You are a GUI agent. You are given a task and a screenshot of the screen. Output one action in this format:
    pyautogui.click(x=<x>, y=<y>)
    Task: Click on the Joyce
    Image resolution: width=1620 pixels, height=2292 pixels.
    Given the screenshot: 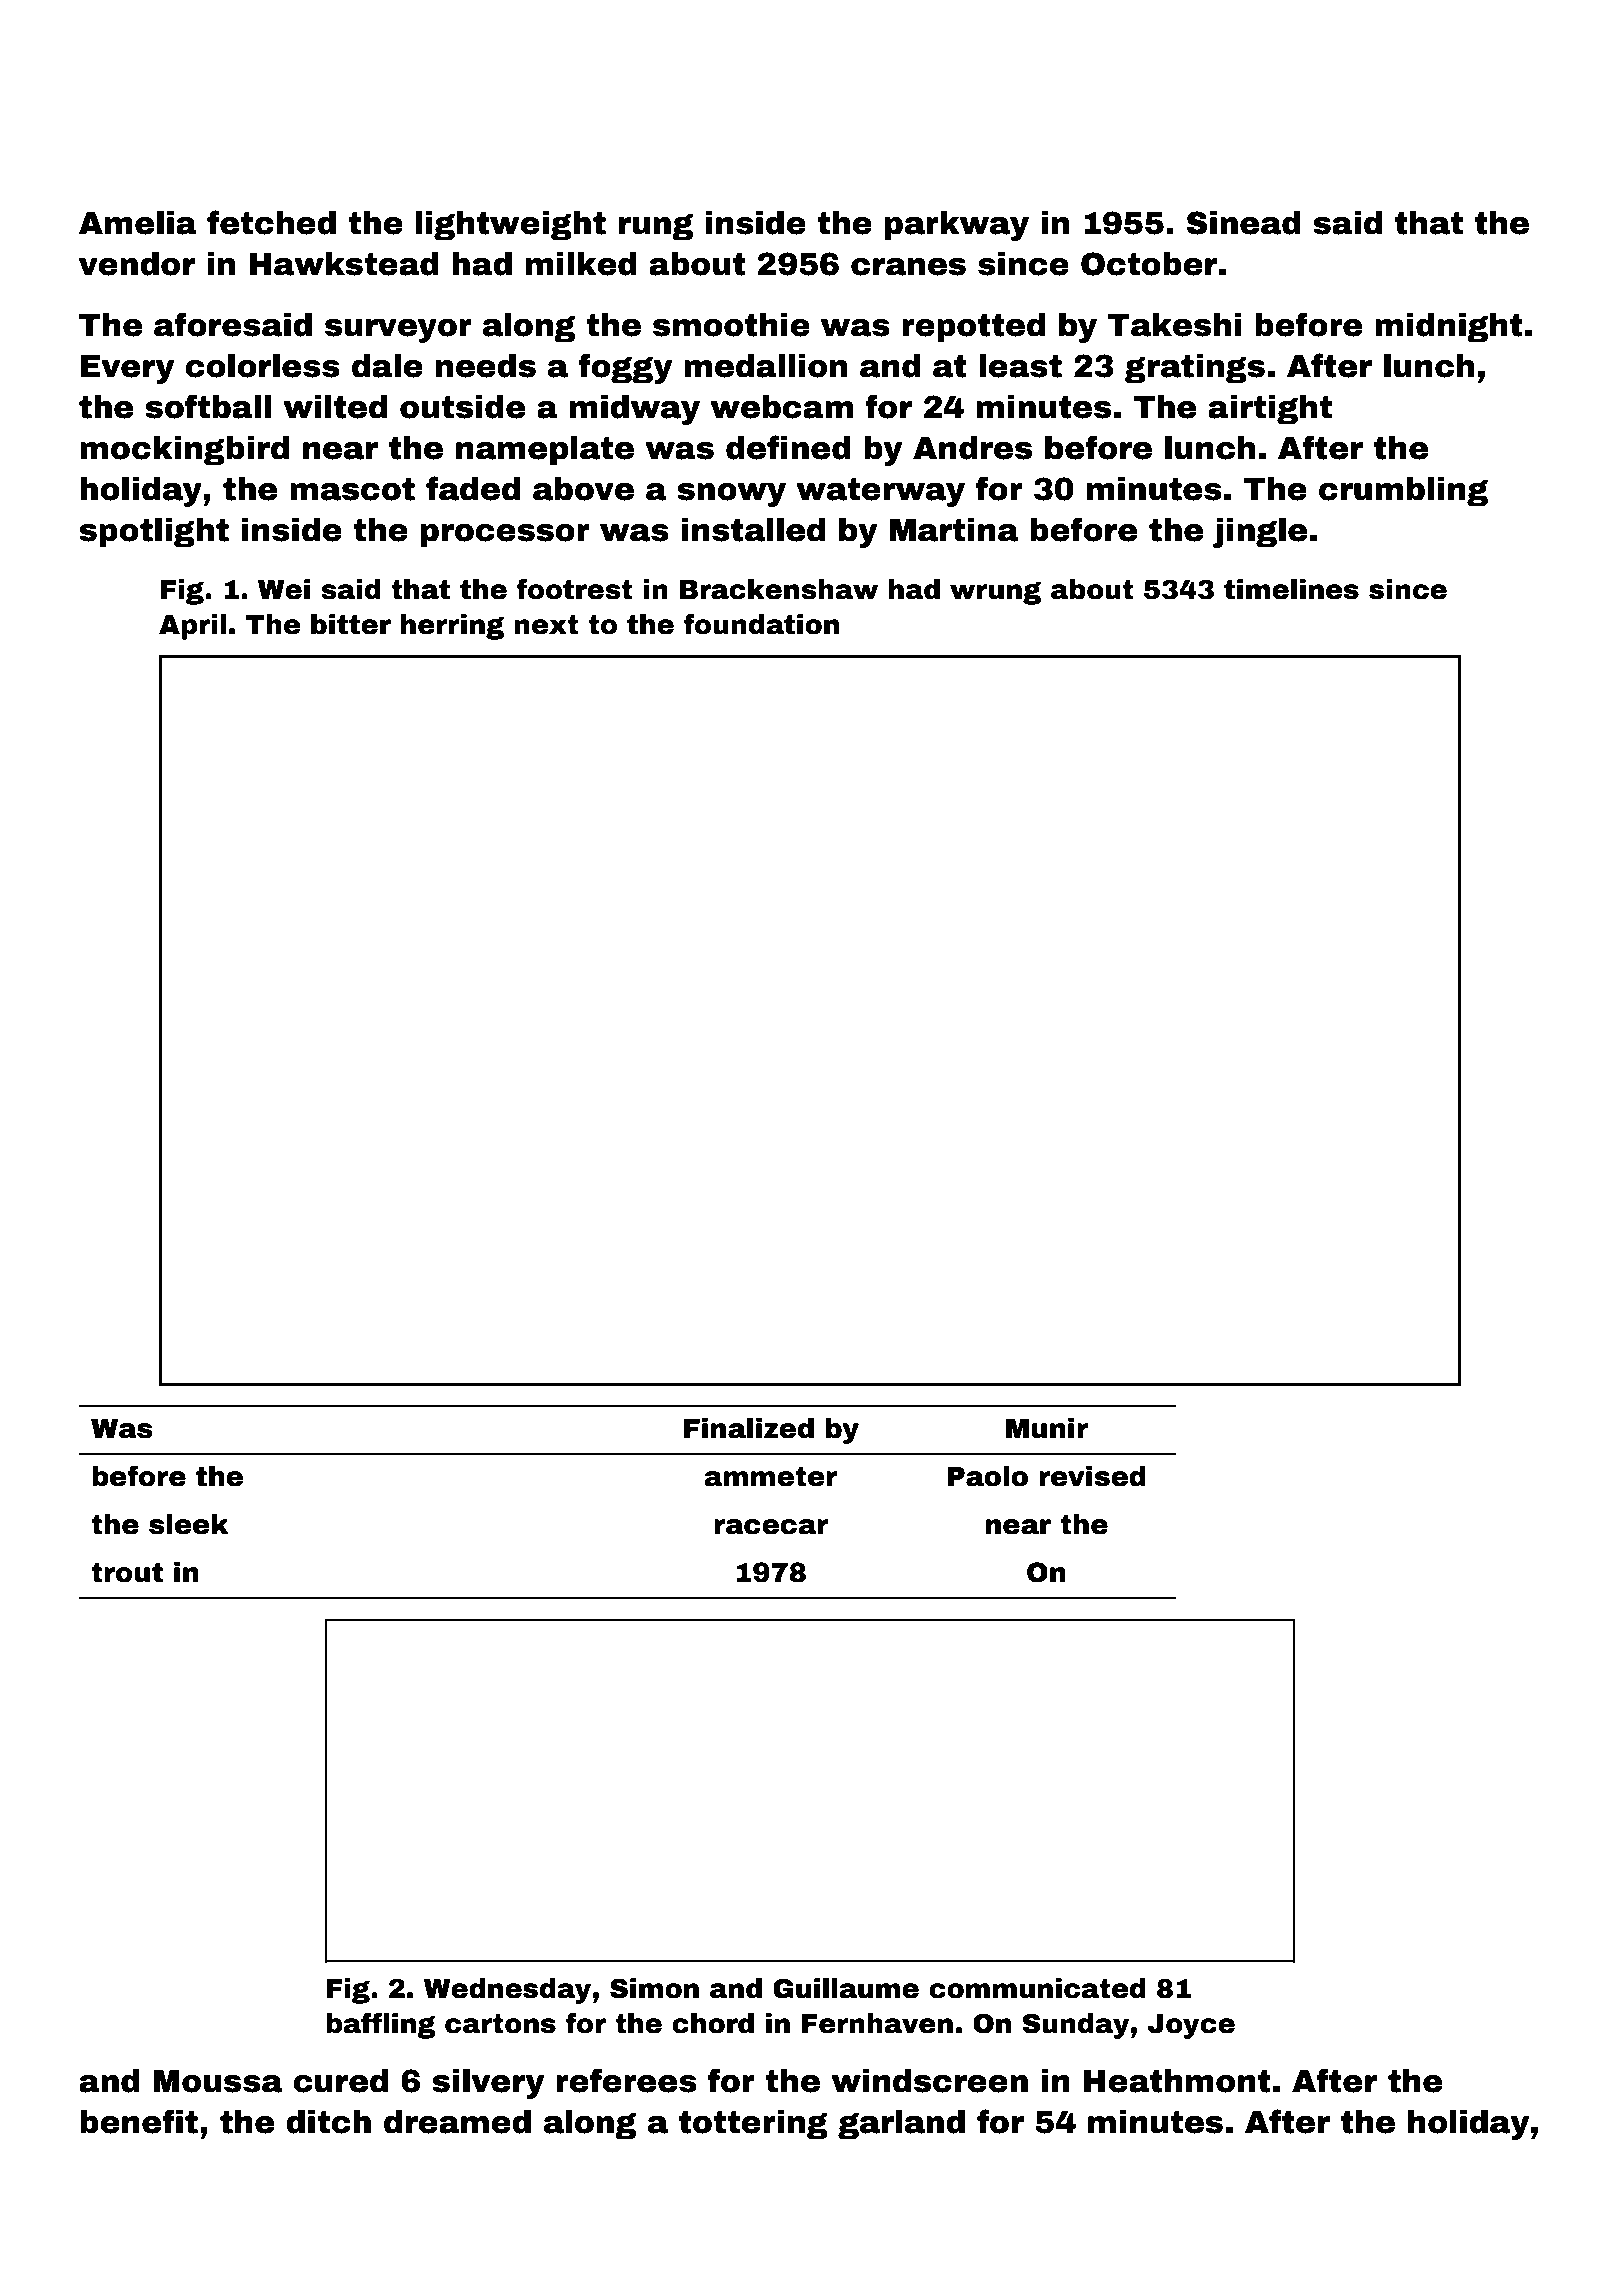 What is the action you would take?
    pyautogui.click(x=1191, y=2026)
